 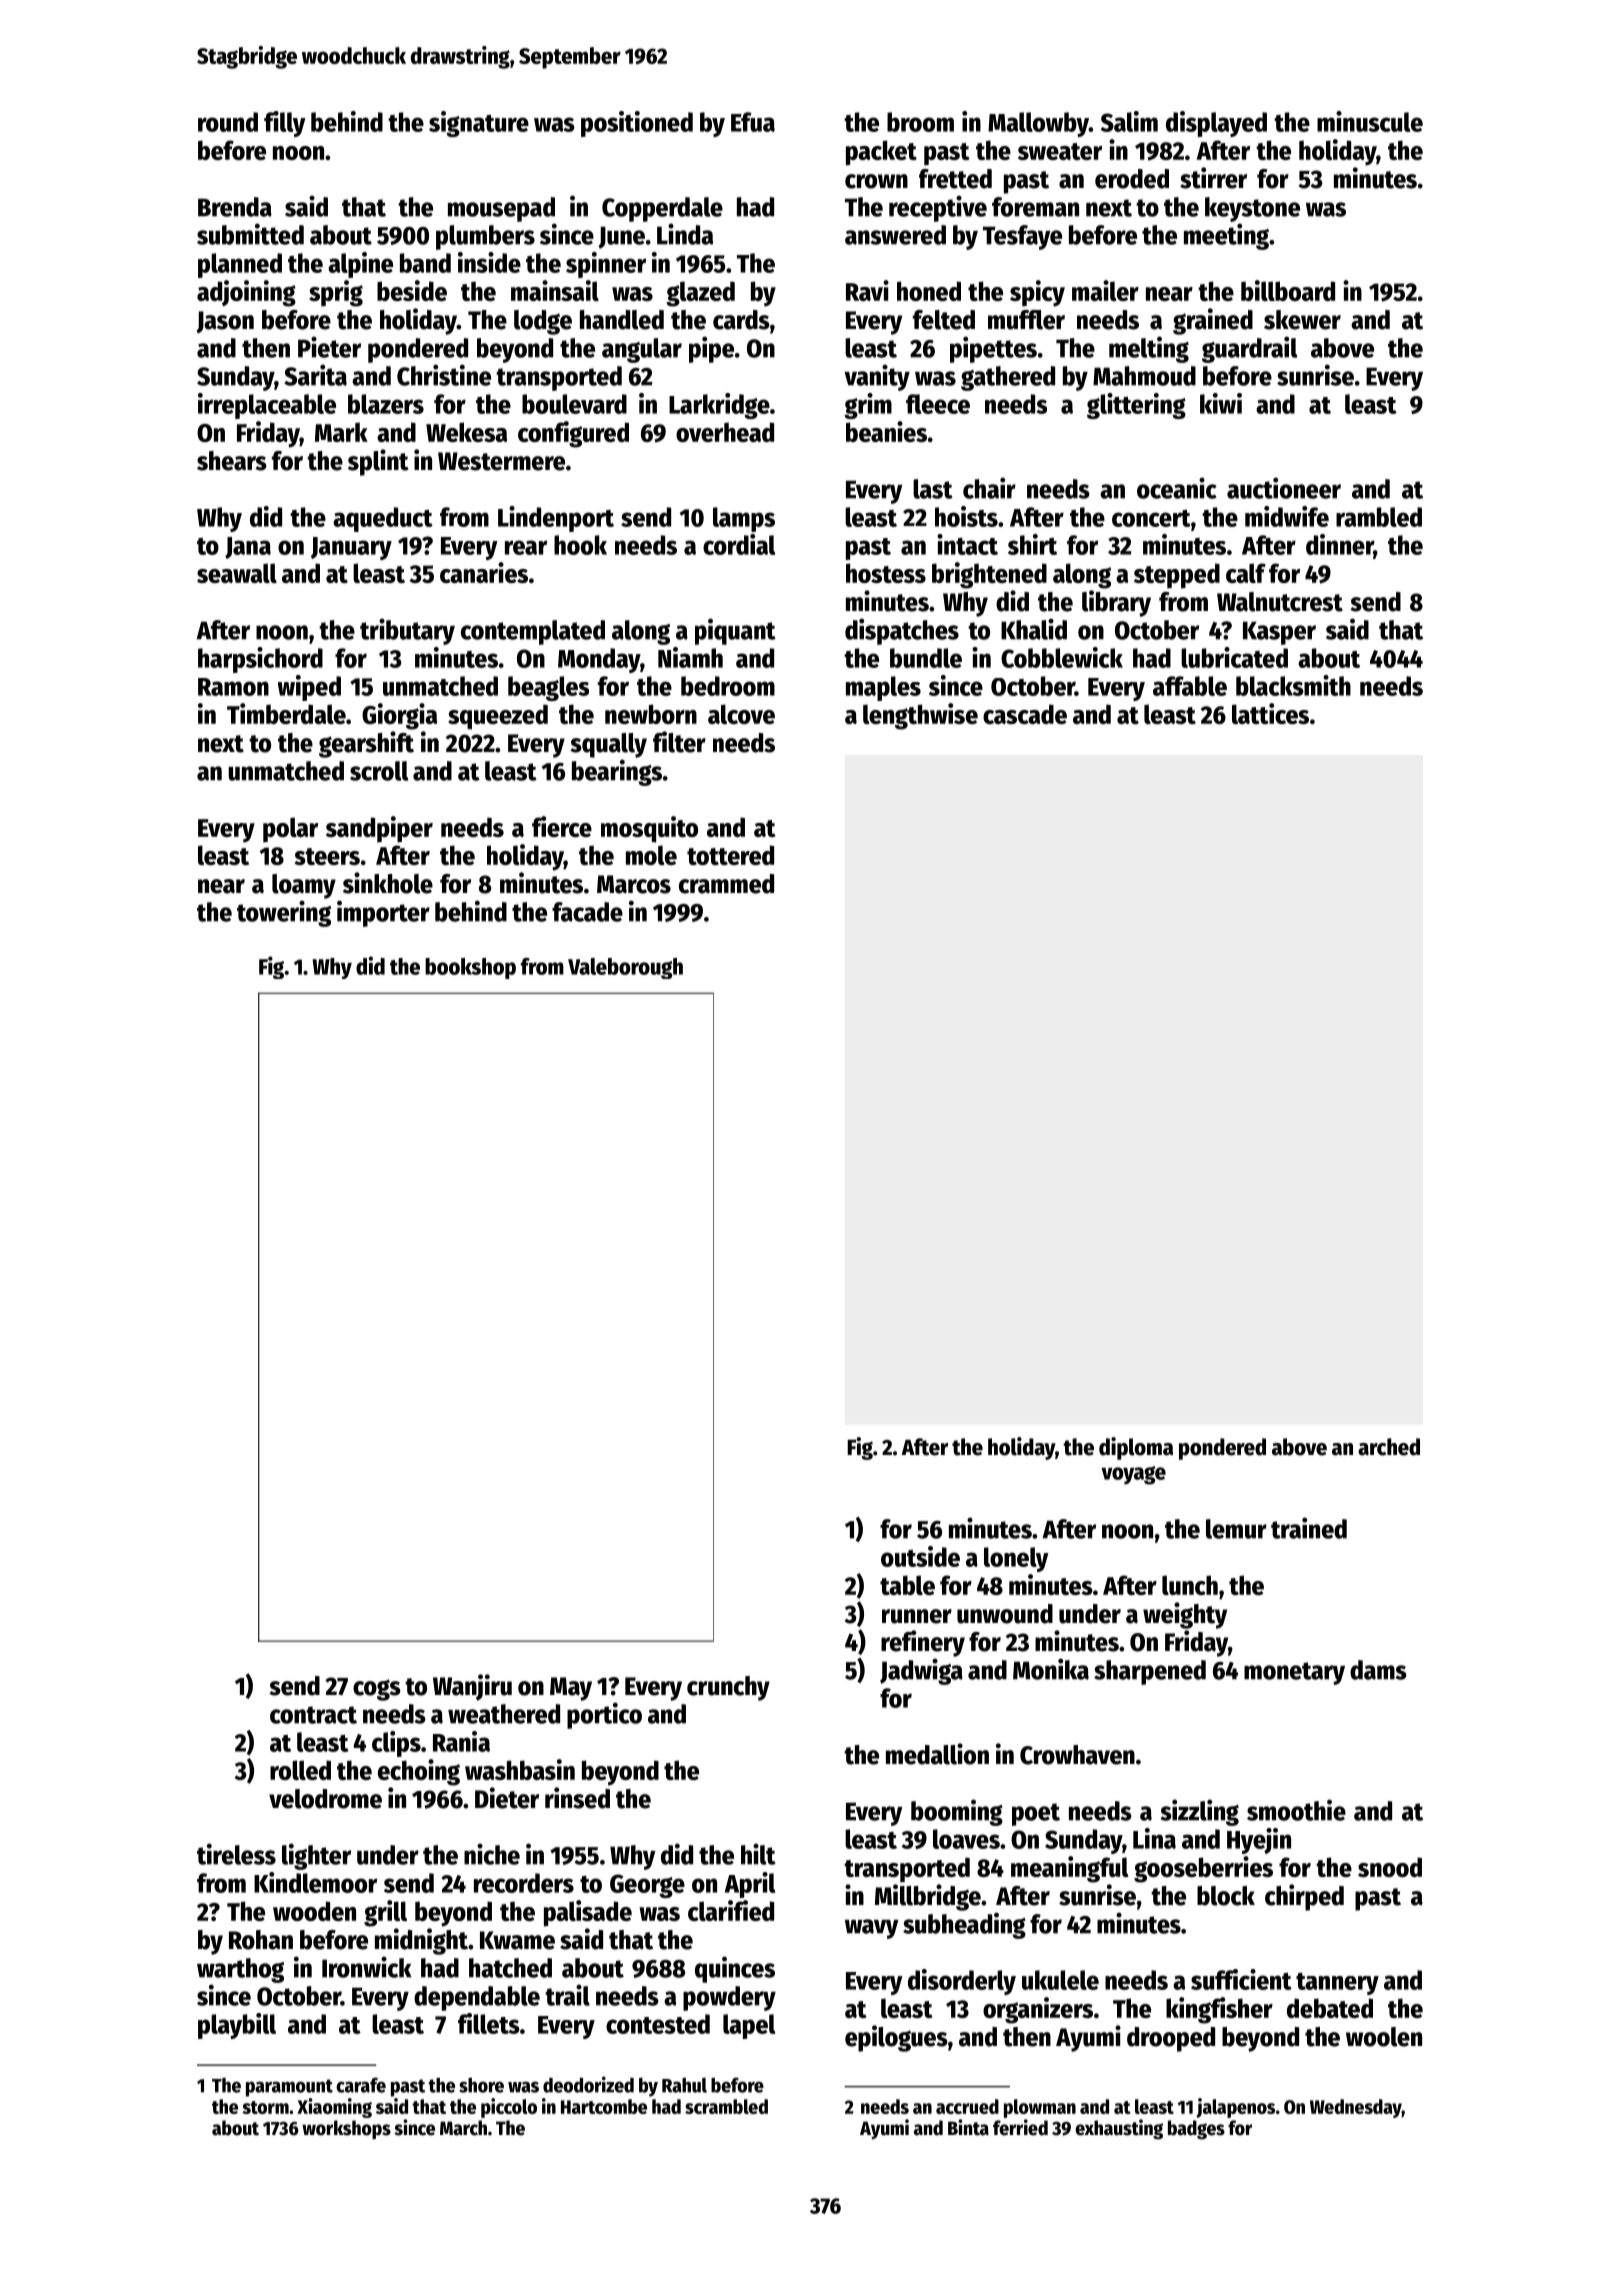 What do you see at coordinates (285, 124) in the screenshot?
I see `filly` at bounding box center [285, 124].
